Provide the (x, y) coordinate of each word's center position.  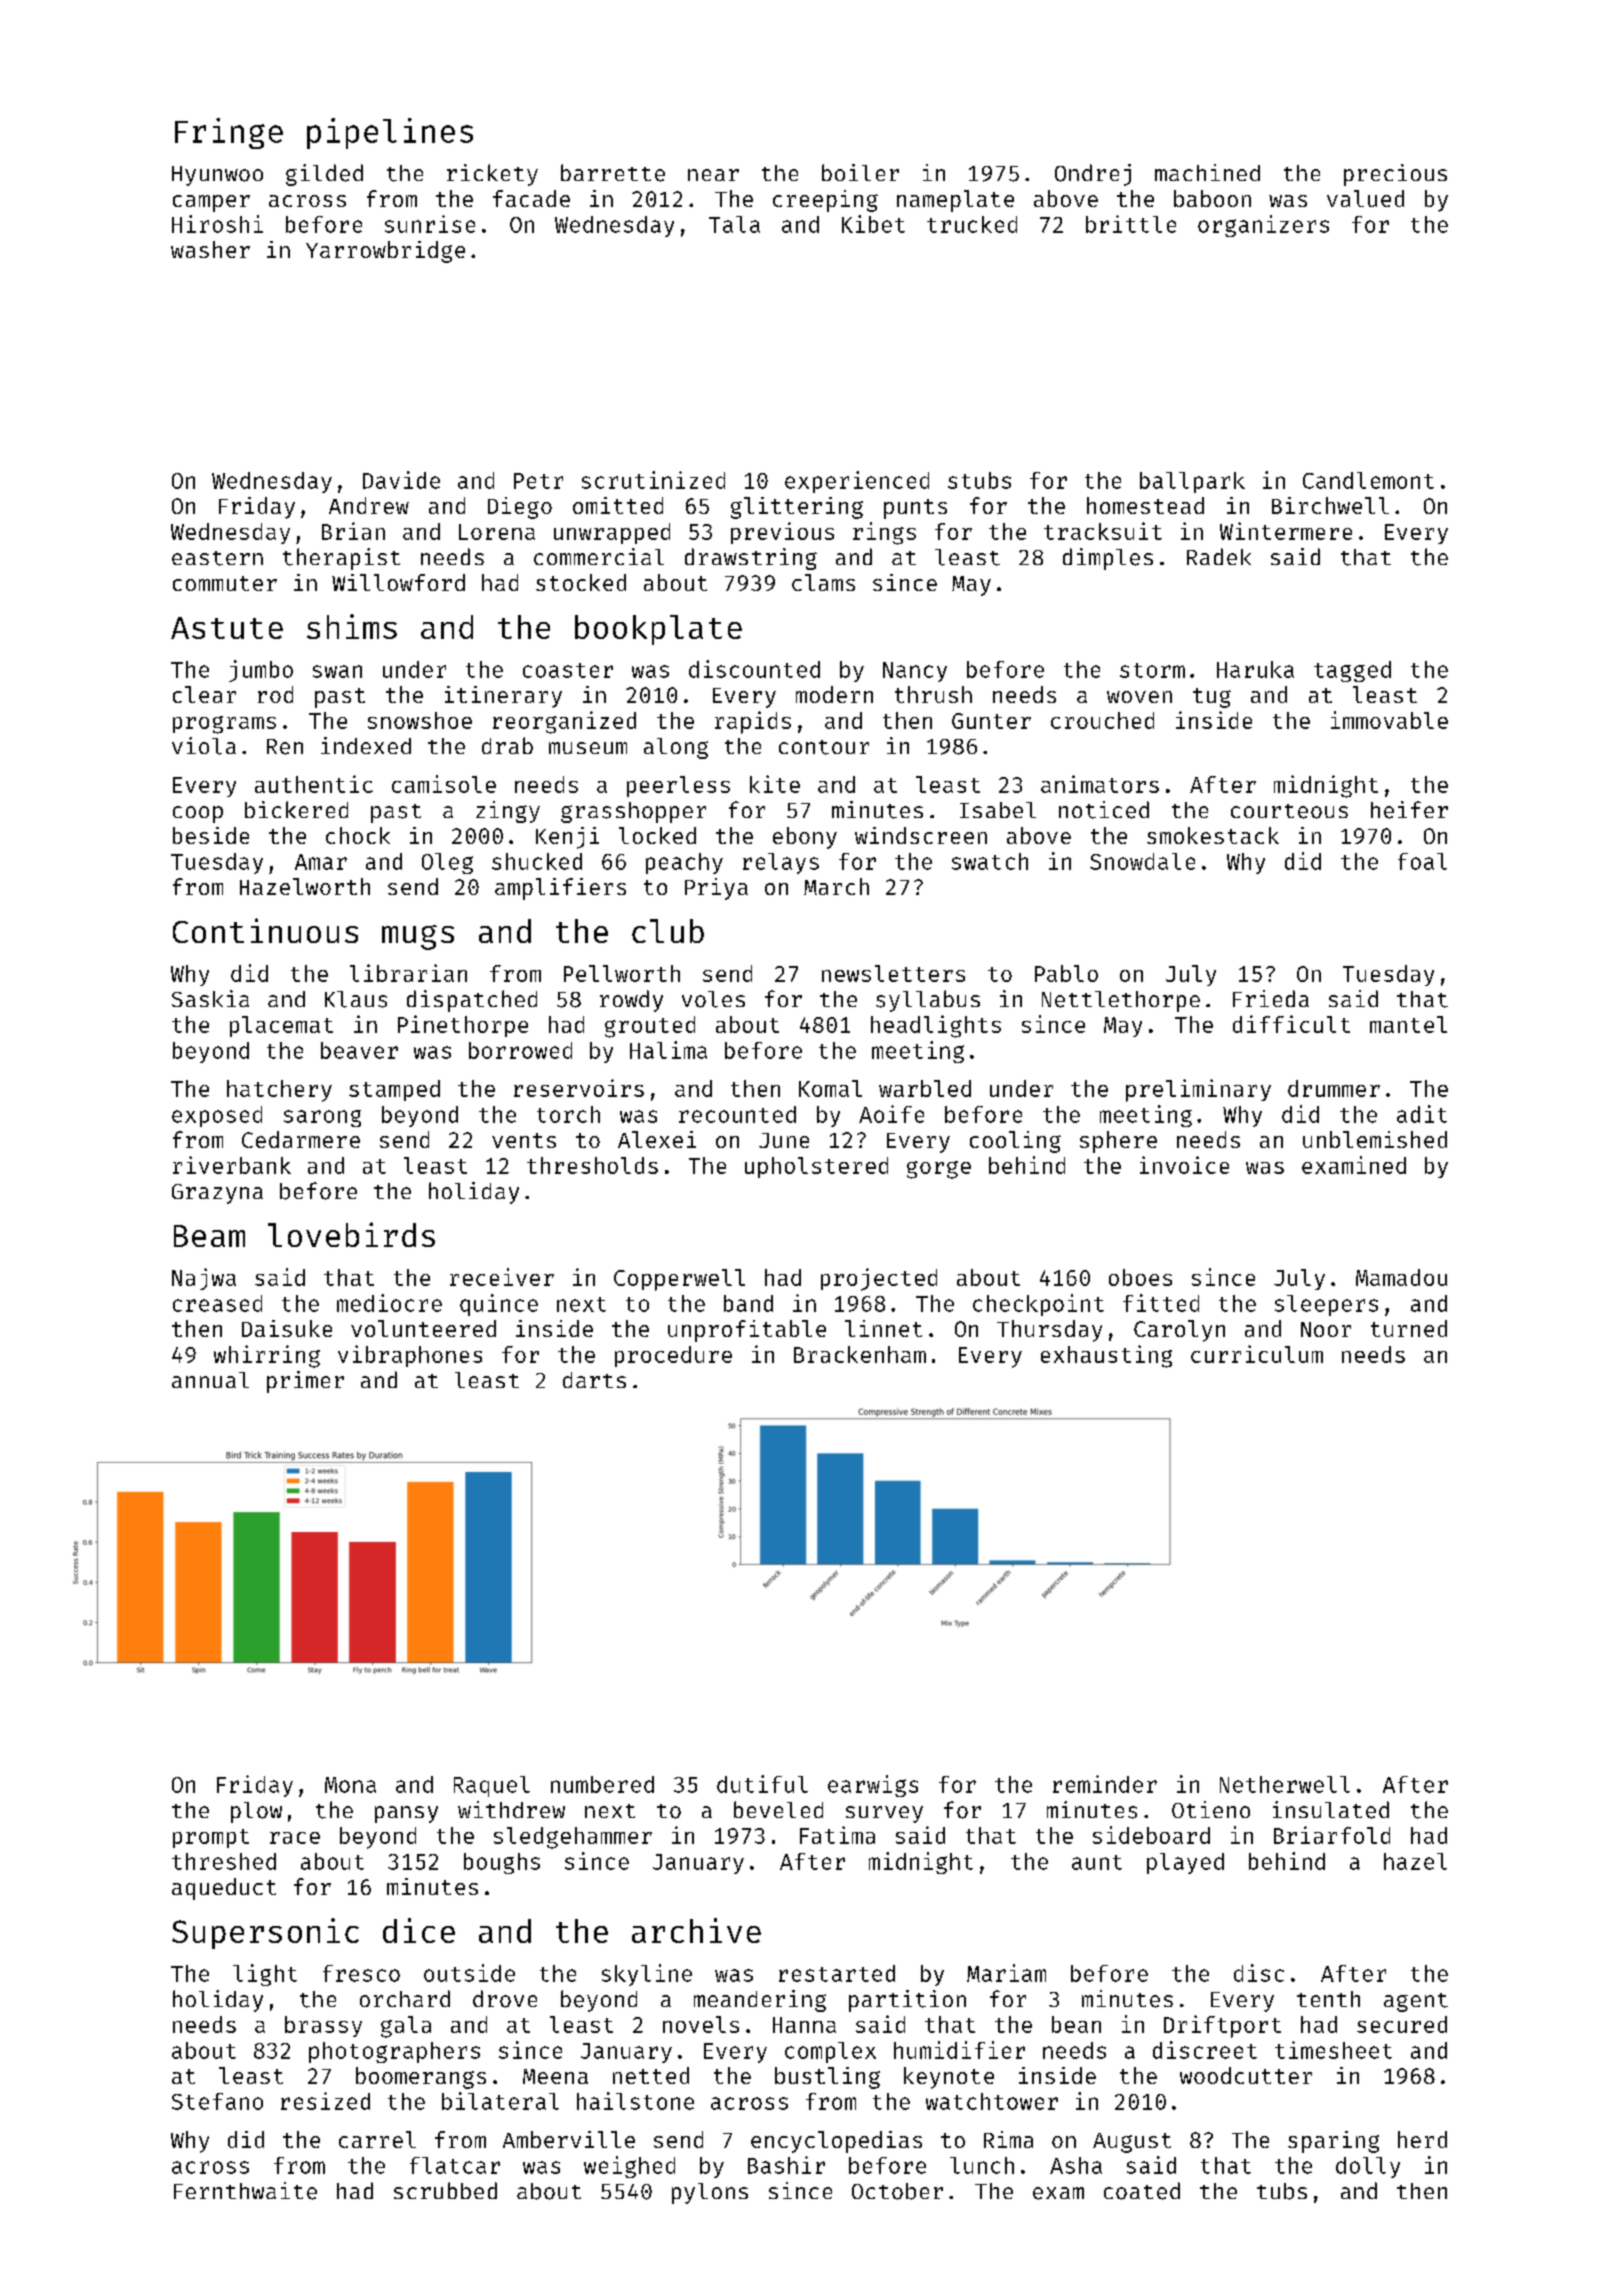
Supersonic (265, 1933)
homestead (1145, 505)
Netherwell (1285, 1784)
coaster (568, 670)
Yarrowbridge (385, 252)
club (668, 931)
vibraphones (410, 1356)
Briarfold (1332, 1835)
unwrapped (612, 533)
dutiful (762, 1784)
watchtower (992, 2101)
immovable (1389, 720)
